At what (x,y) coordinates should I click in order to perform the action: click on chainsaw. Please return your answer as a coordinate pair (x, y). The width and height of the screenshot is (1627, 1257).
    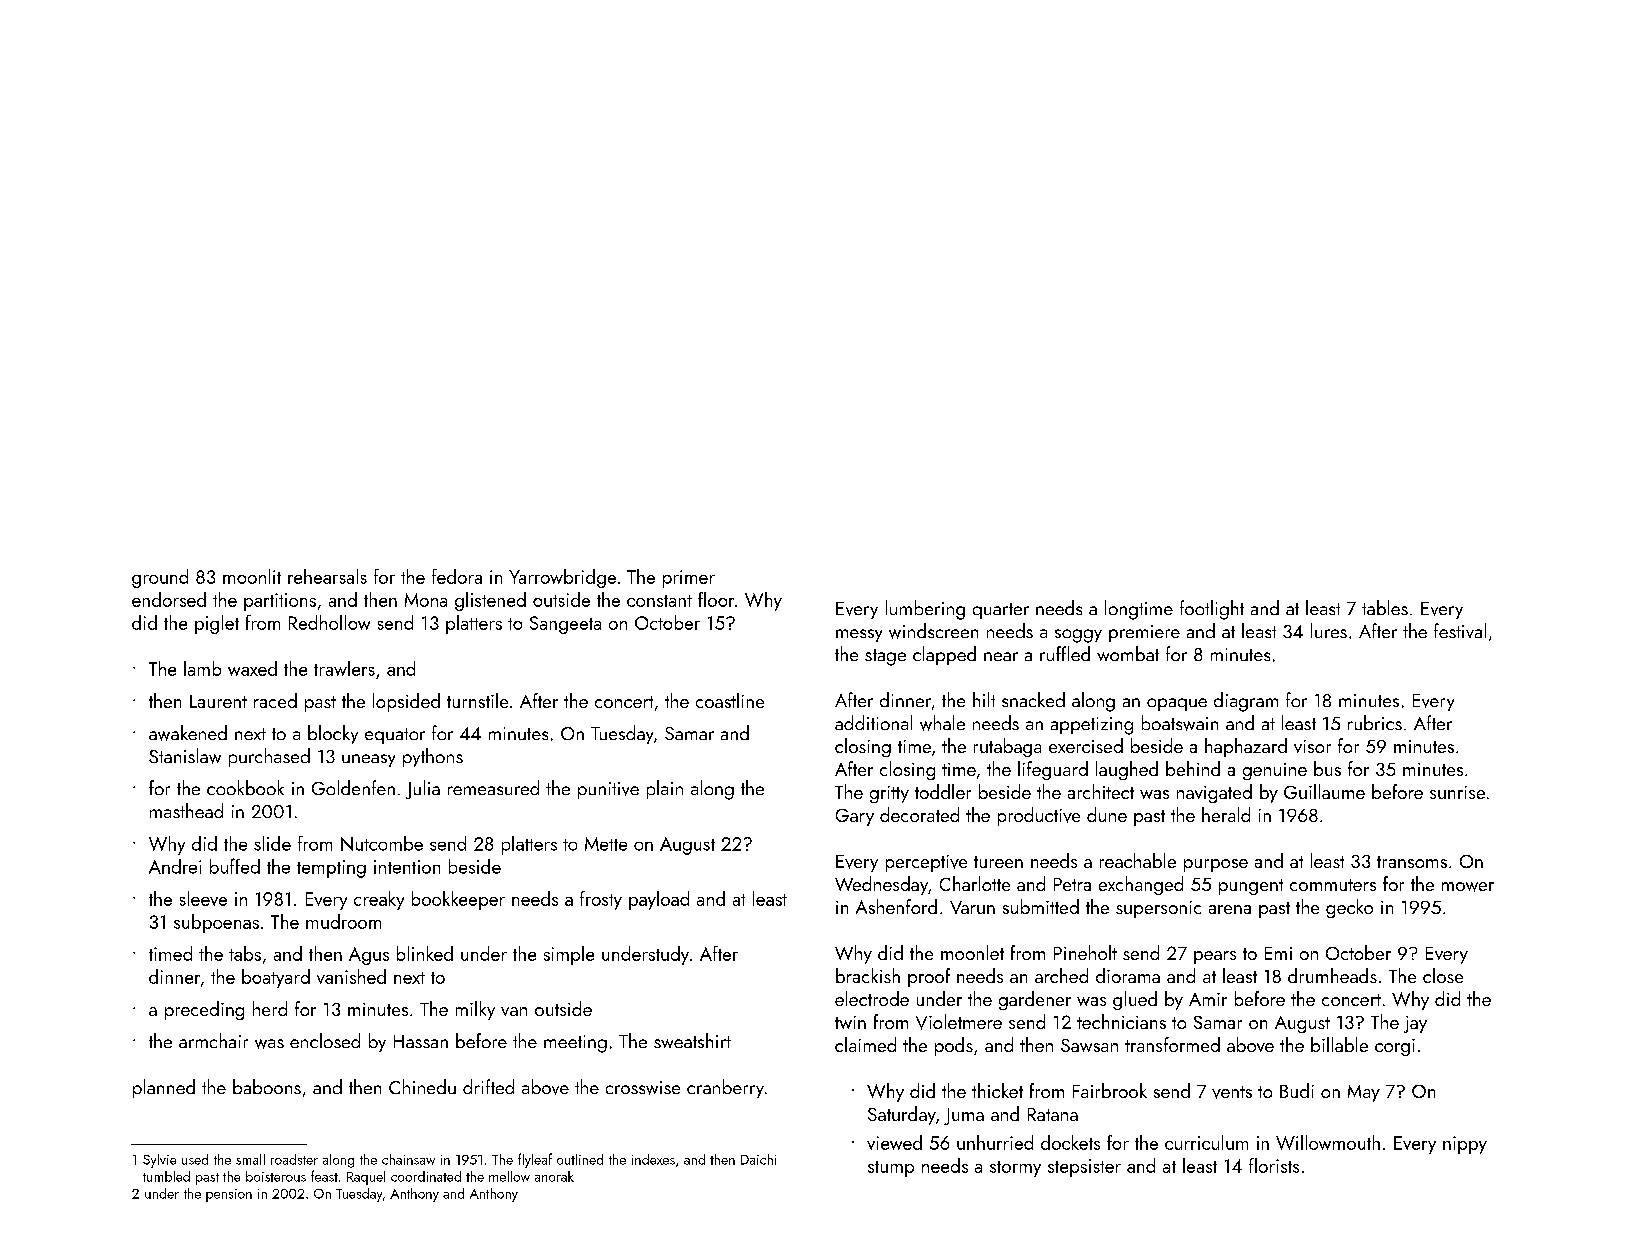
    Looking at the image, I should click on (408, 1159).
